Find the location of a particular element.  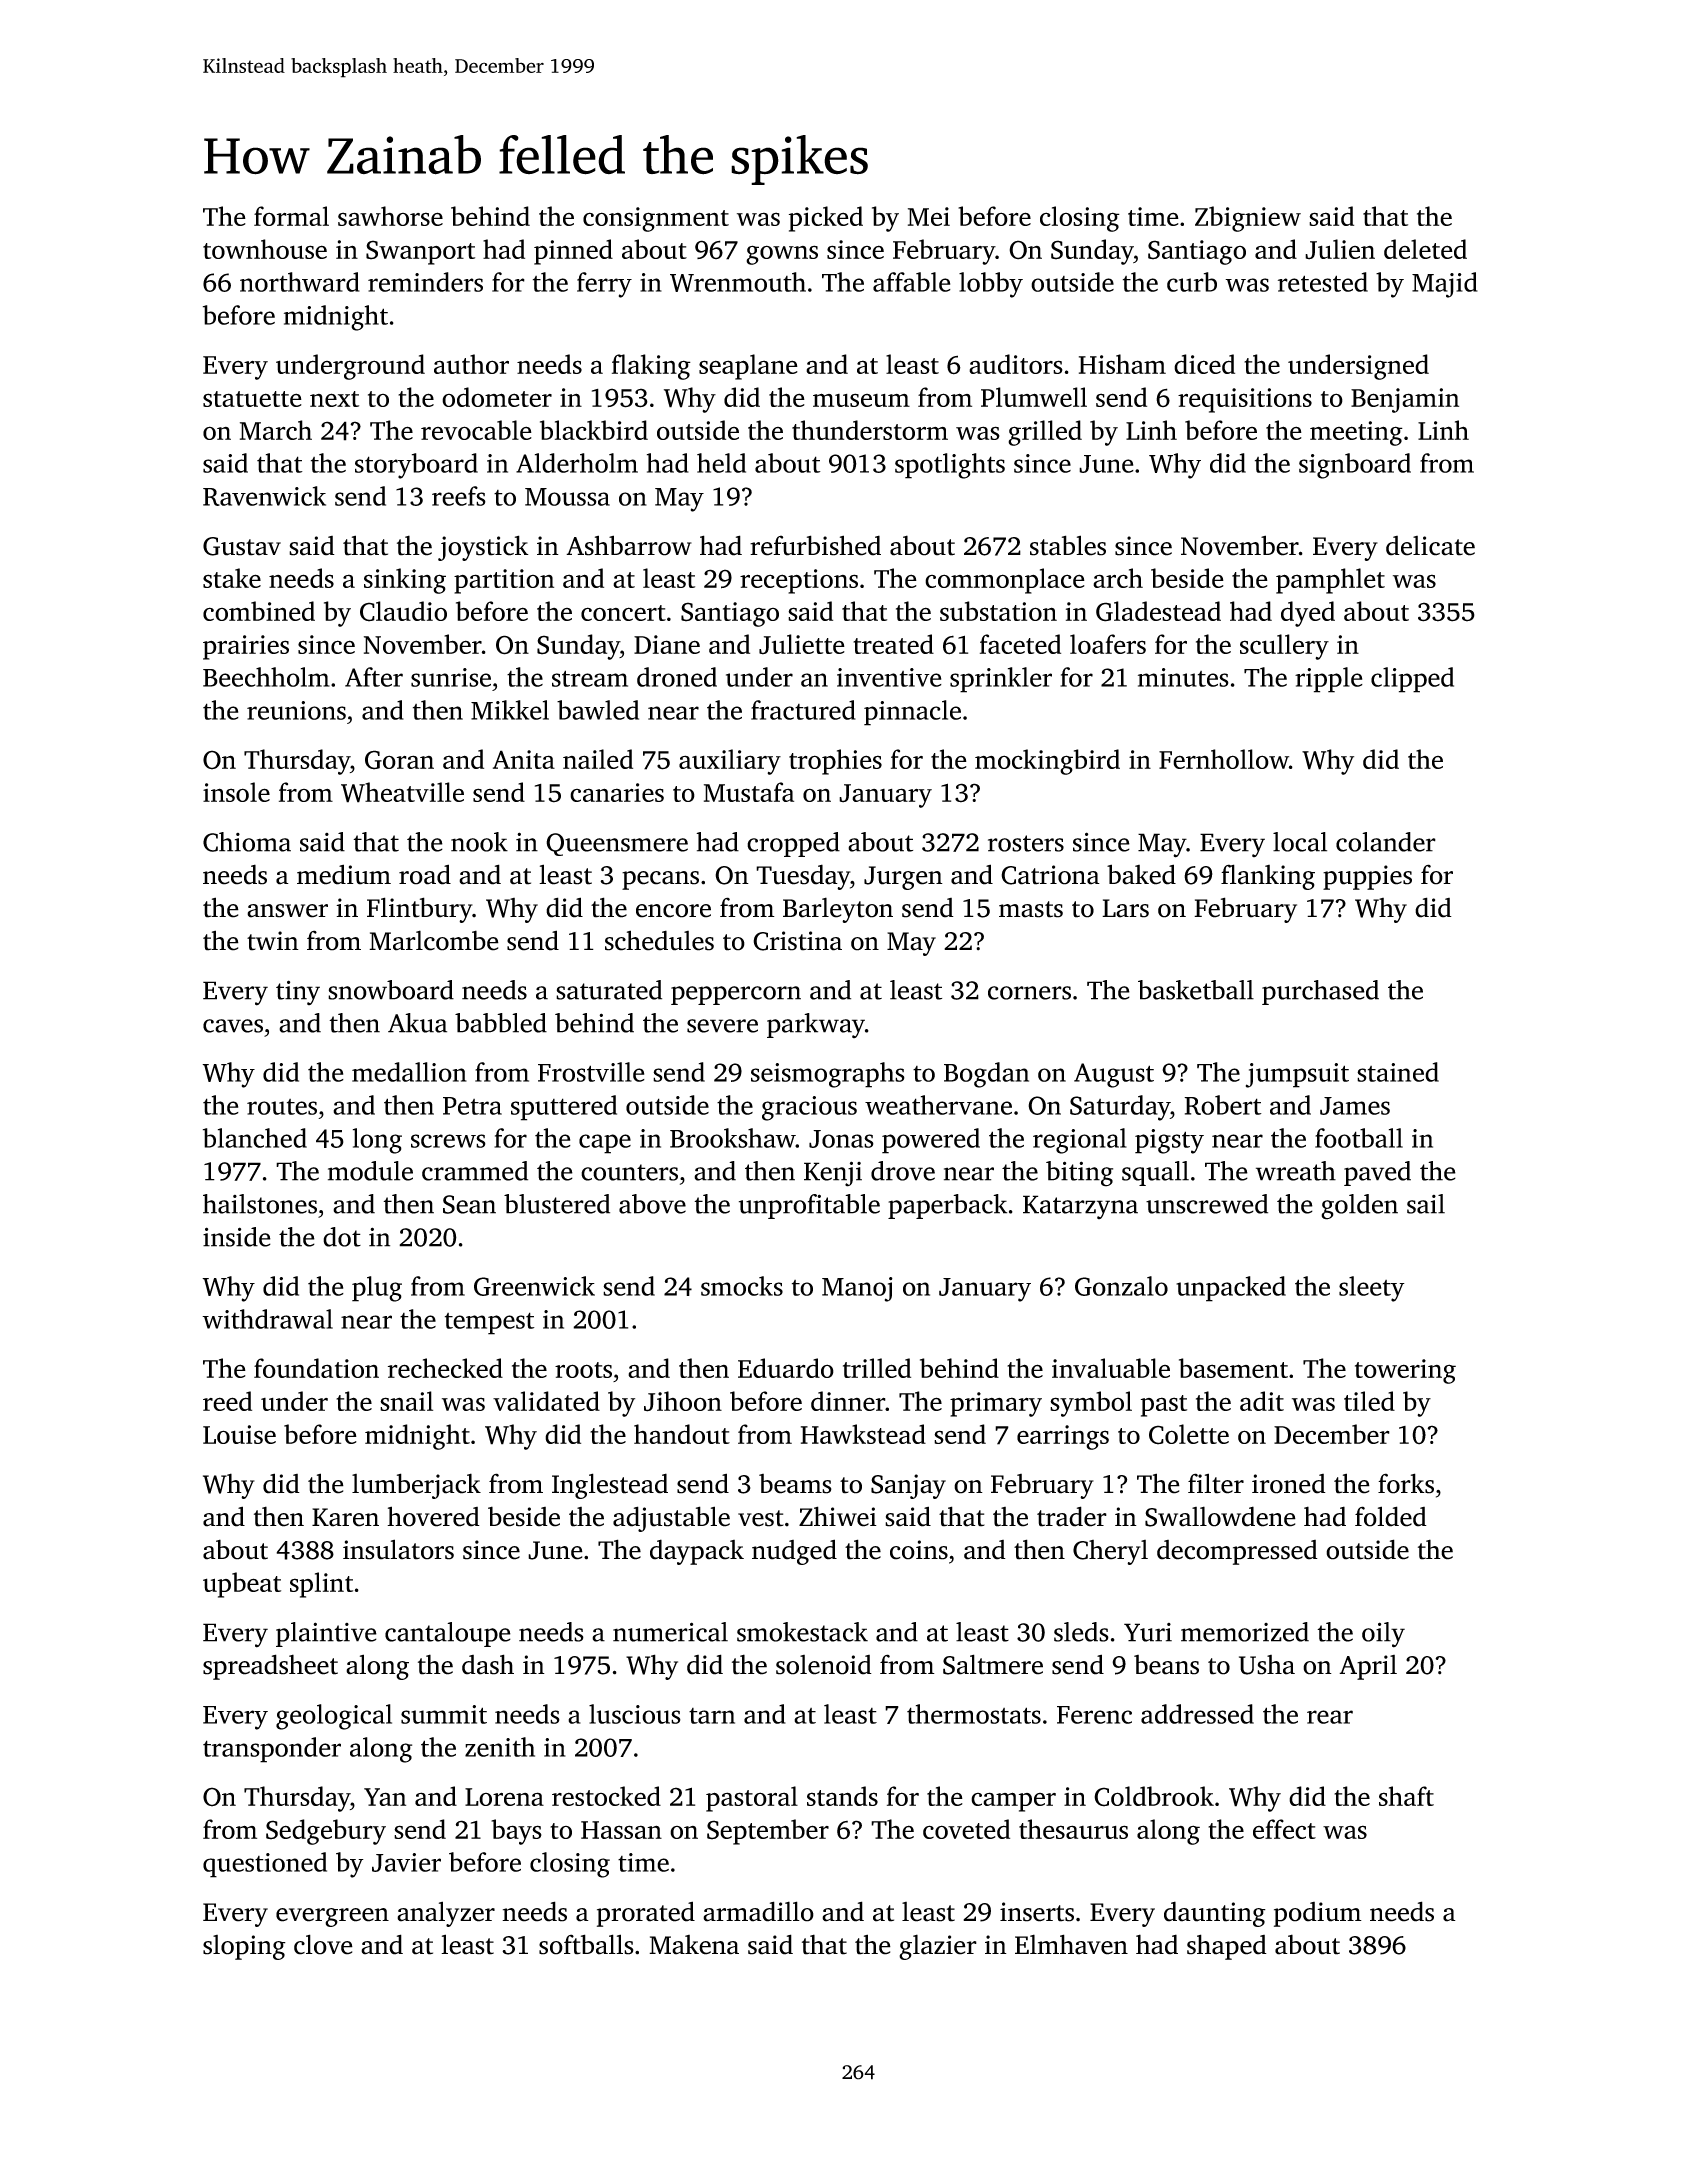

unpacked is located at coordinates (1231, 1289).
